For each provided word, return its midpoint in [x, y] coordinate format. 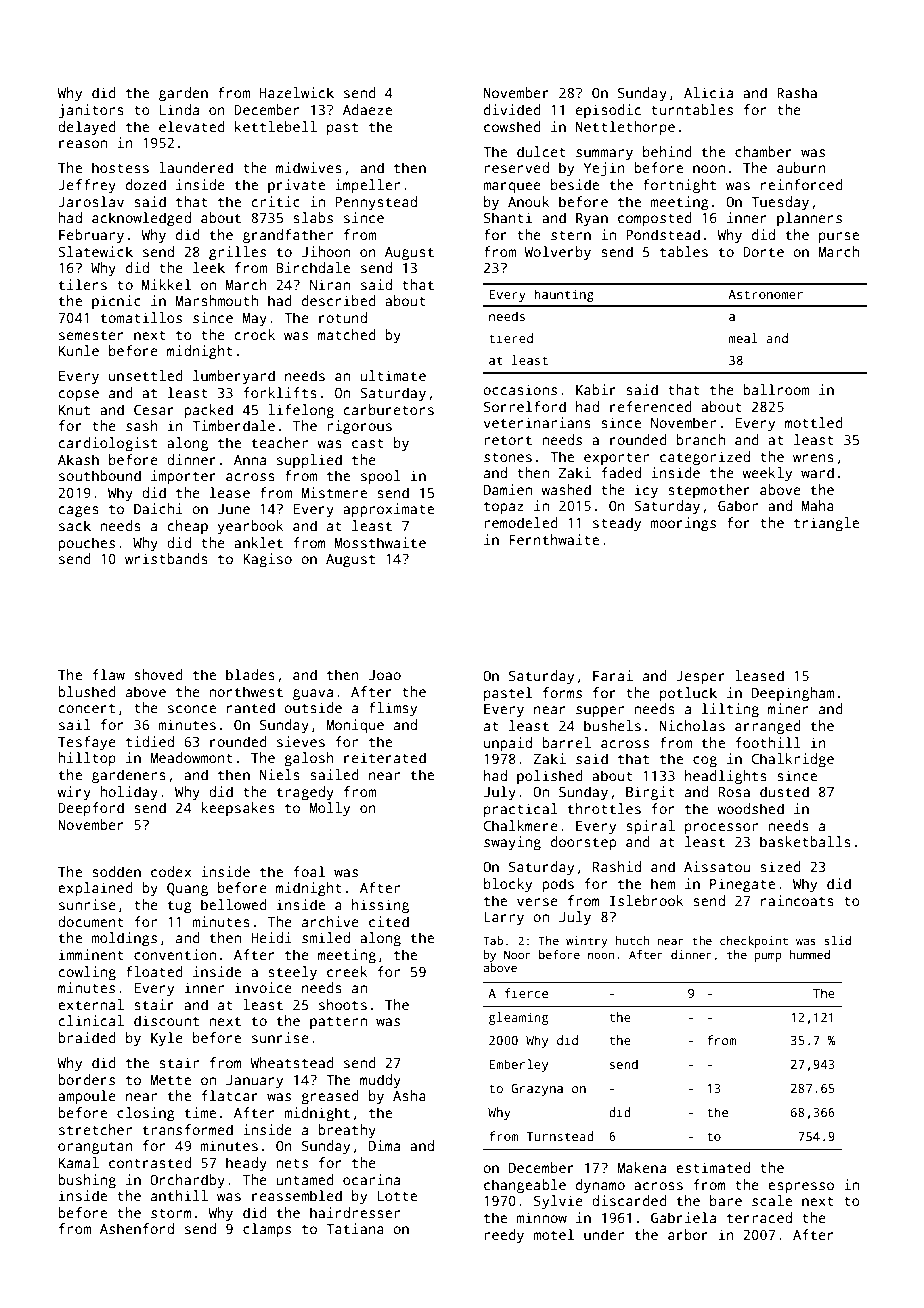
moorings [683, 524]
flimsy [393, 709]
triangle [826, 524]
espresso [801, 1188]
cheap [188, 527]
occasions [520, 389]
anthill [179, 1195]
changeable [525, 1186]
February [91, 236]
